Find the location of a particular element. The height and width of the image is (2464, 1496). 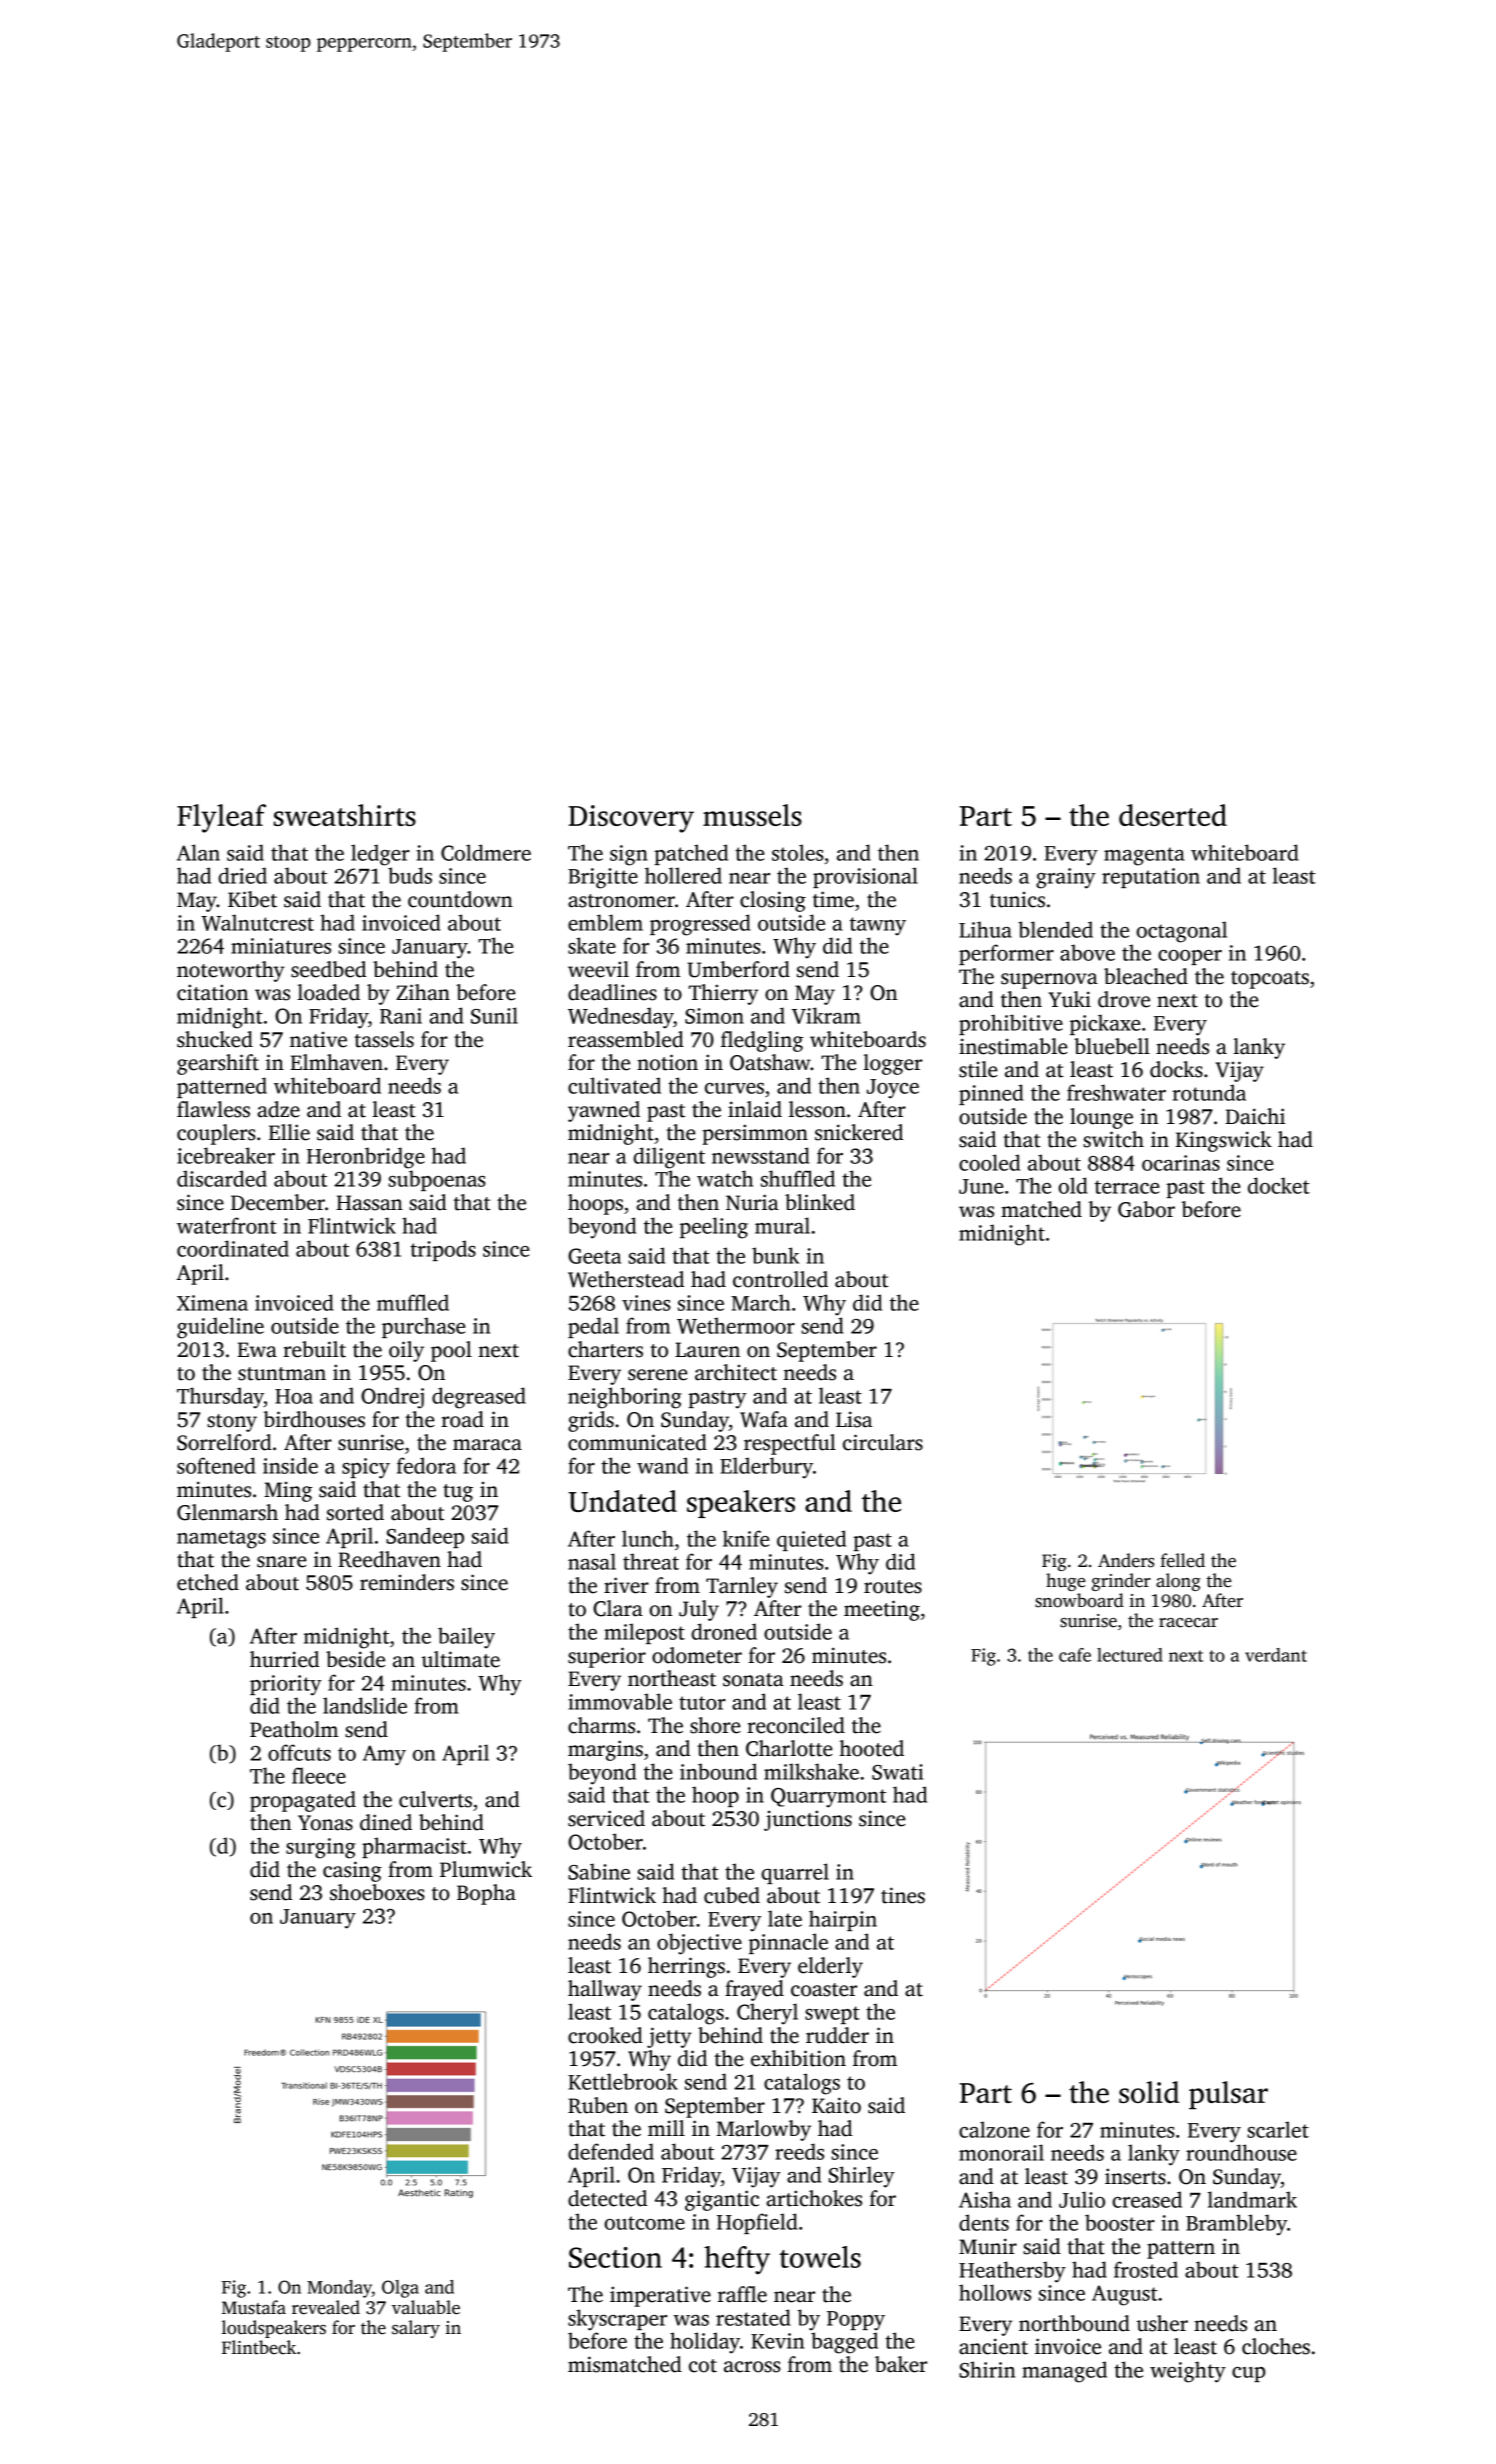

progressed is located at coordinates (700, 925).
